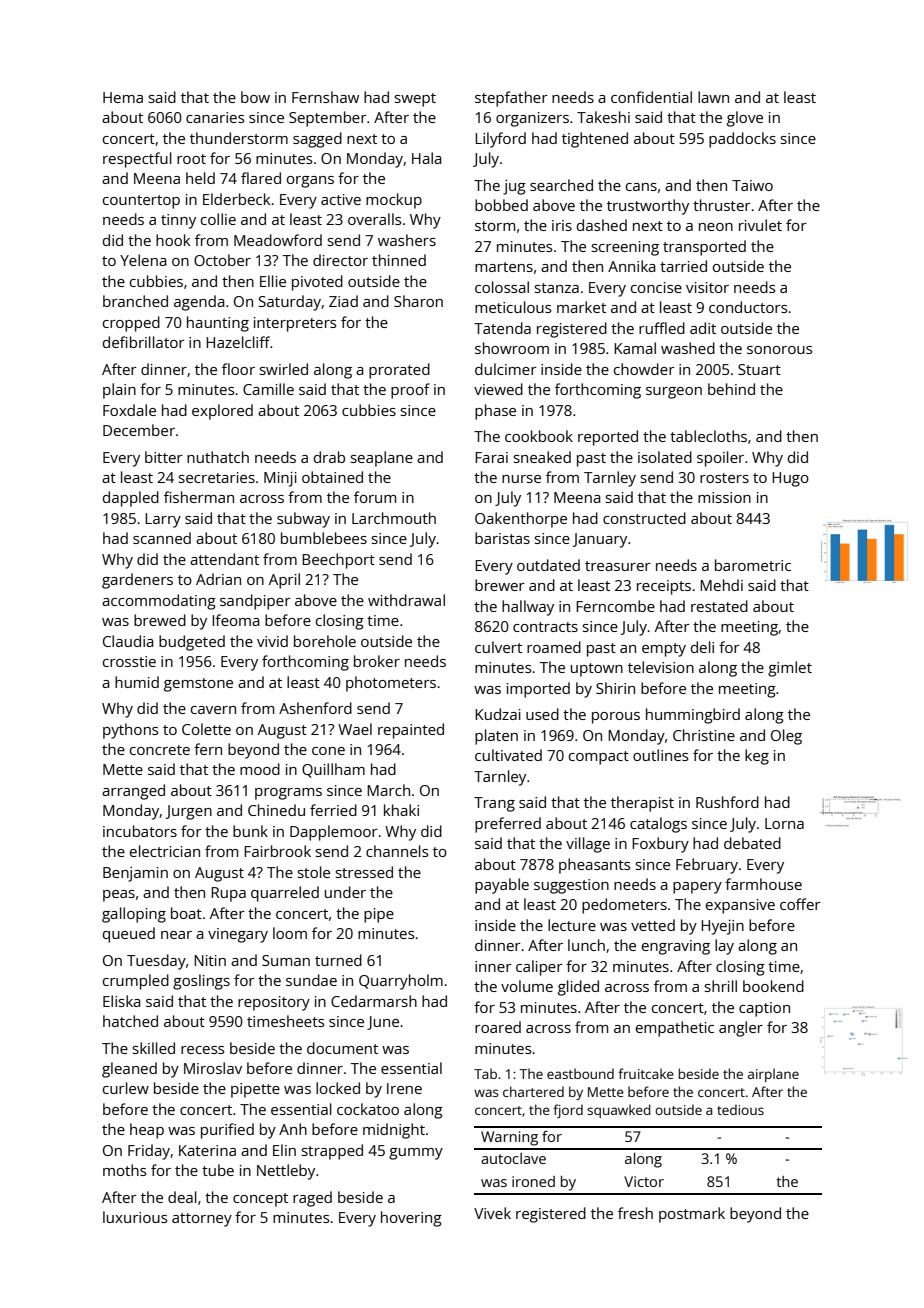 The height and width of the document is (1308, 924). What do you see at coordinates (129, 661) in the document?
I see `crosstie` at bounding box center [129, 661].
